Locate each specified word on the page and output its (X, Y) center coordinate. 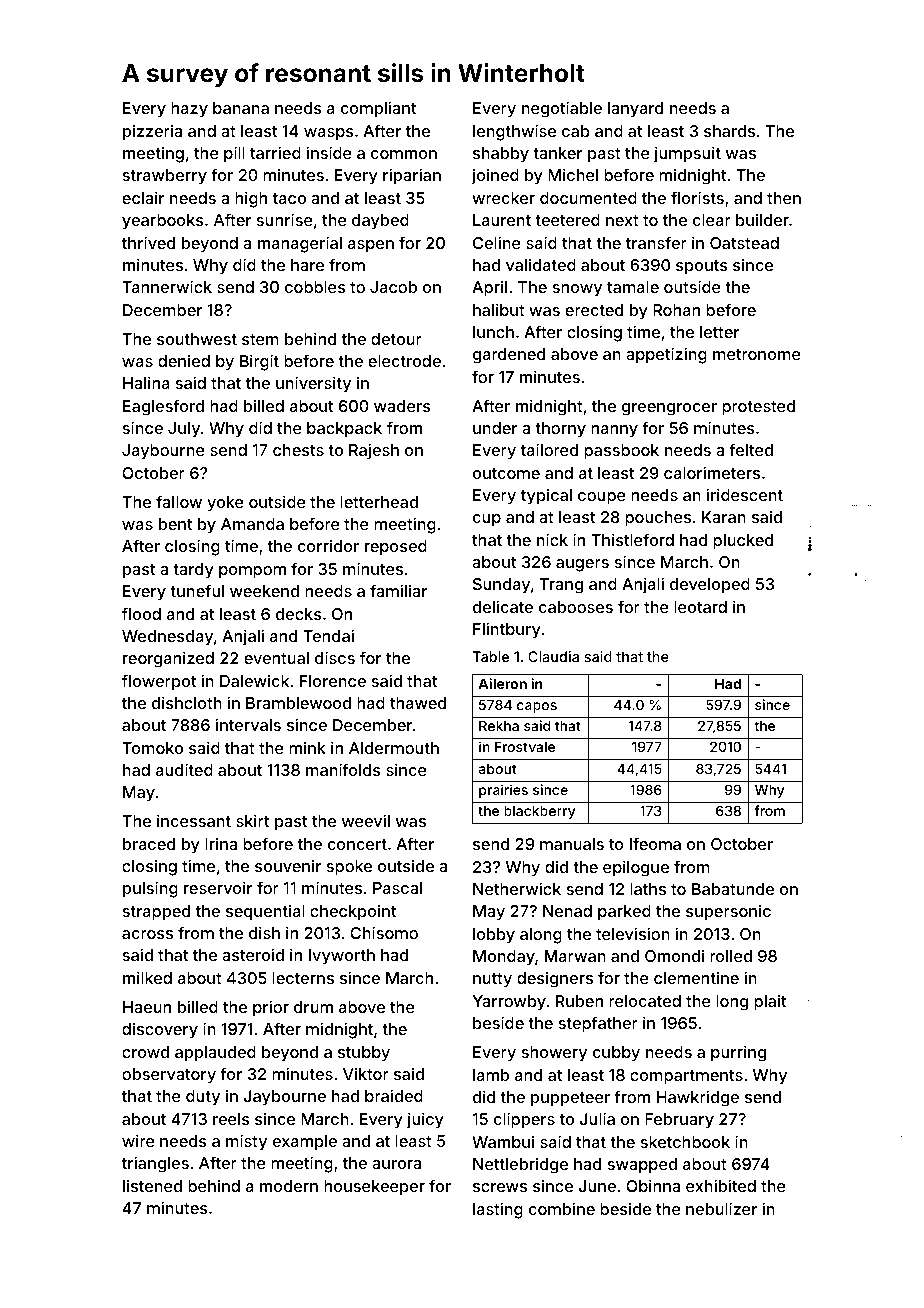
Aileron (502, 683)
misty (246, 1142)
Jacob (393, 287)
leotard (700, 607)
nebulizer (721, 1208)
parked (624, 913)
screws (500, 1187)
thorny (560, 430)
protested (758, 408)
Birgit (259, 362)
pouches (658, 519)
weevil (366, 820)
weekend (264, 591)
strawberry (165, 177)
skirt (252, 820)
